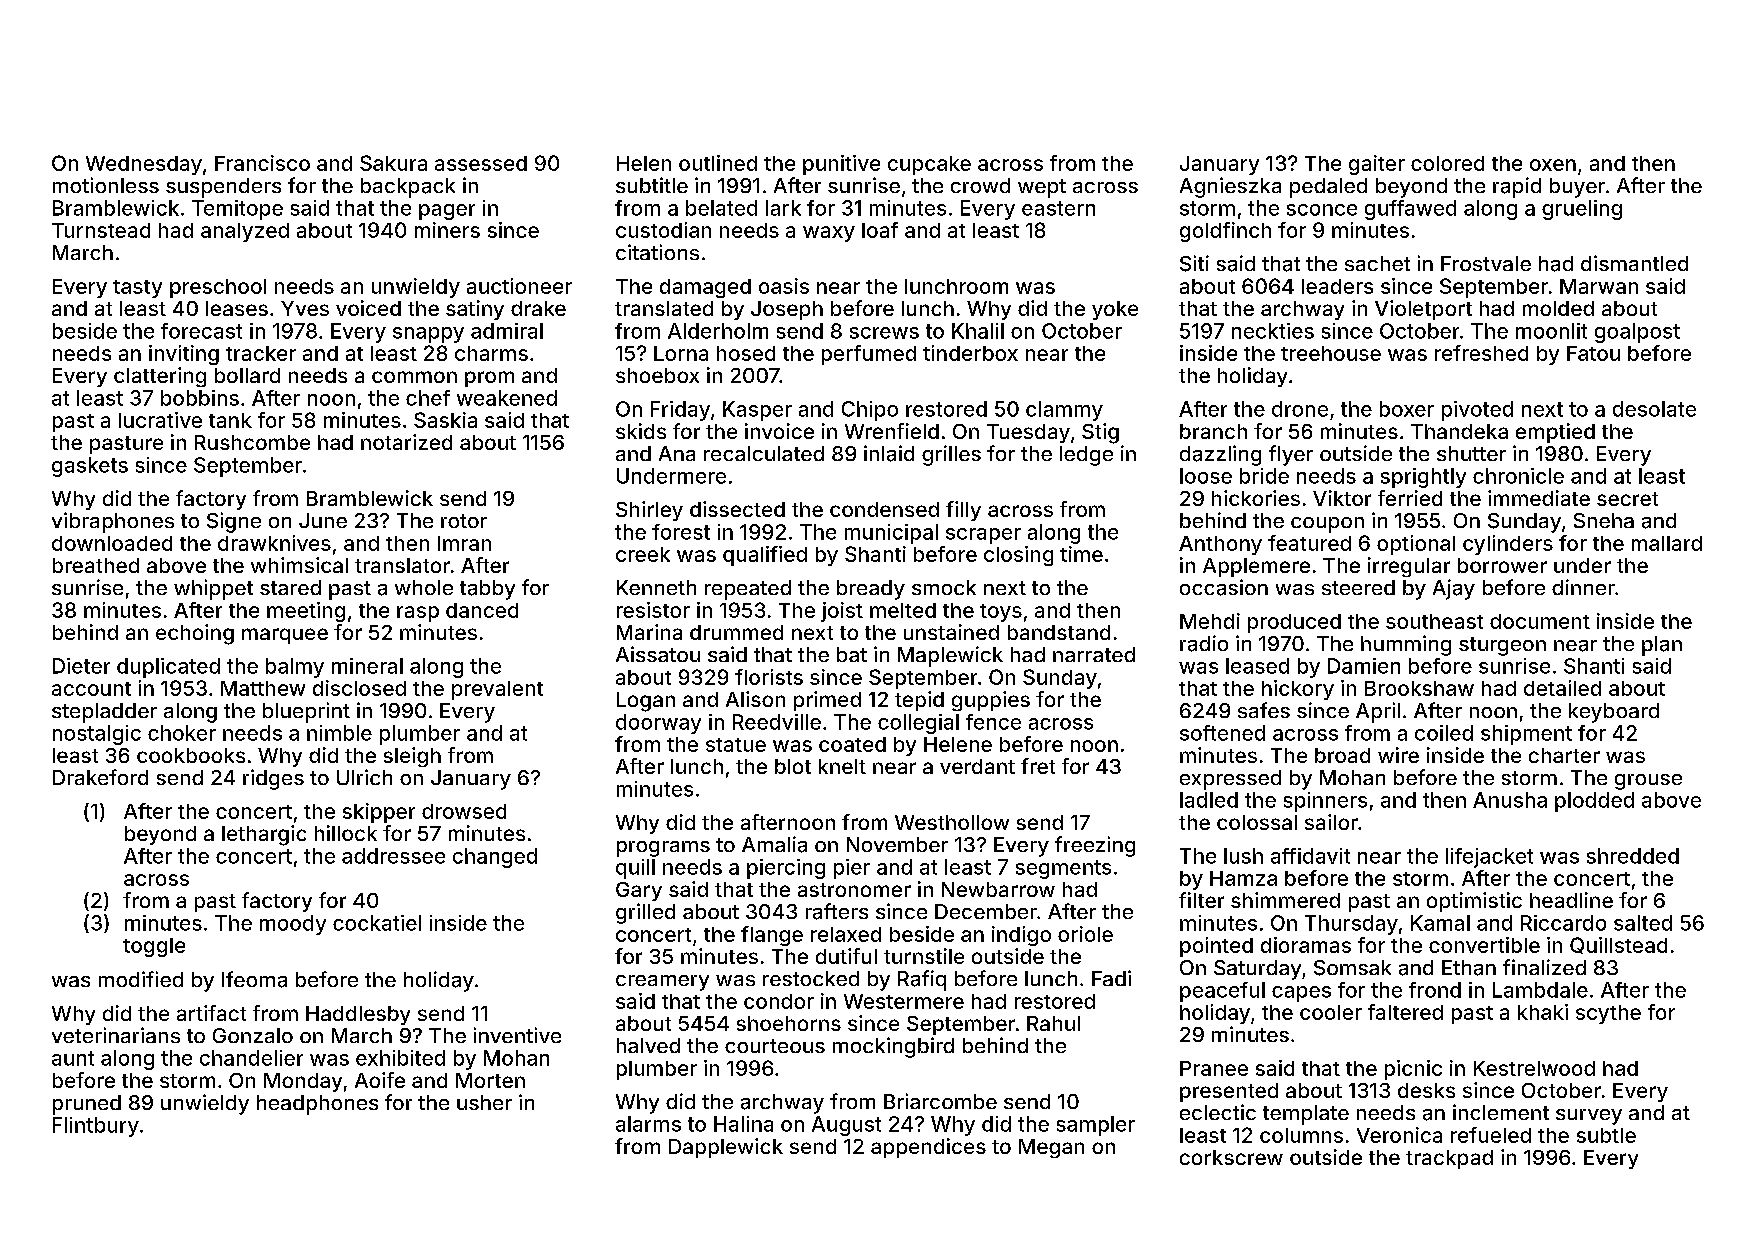 The width and height of the screenshot is (1758, 1243). I want to click on Flintbury, so click(96, 1127).
